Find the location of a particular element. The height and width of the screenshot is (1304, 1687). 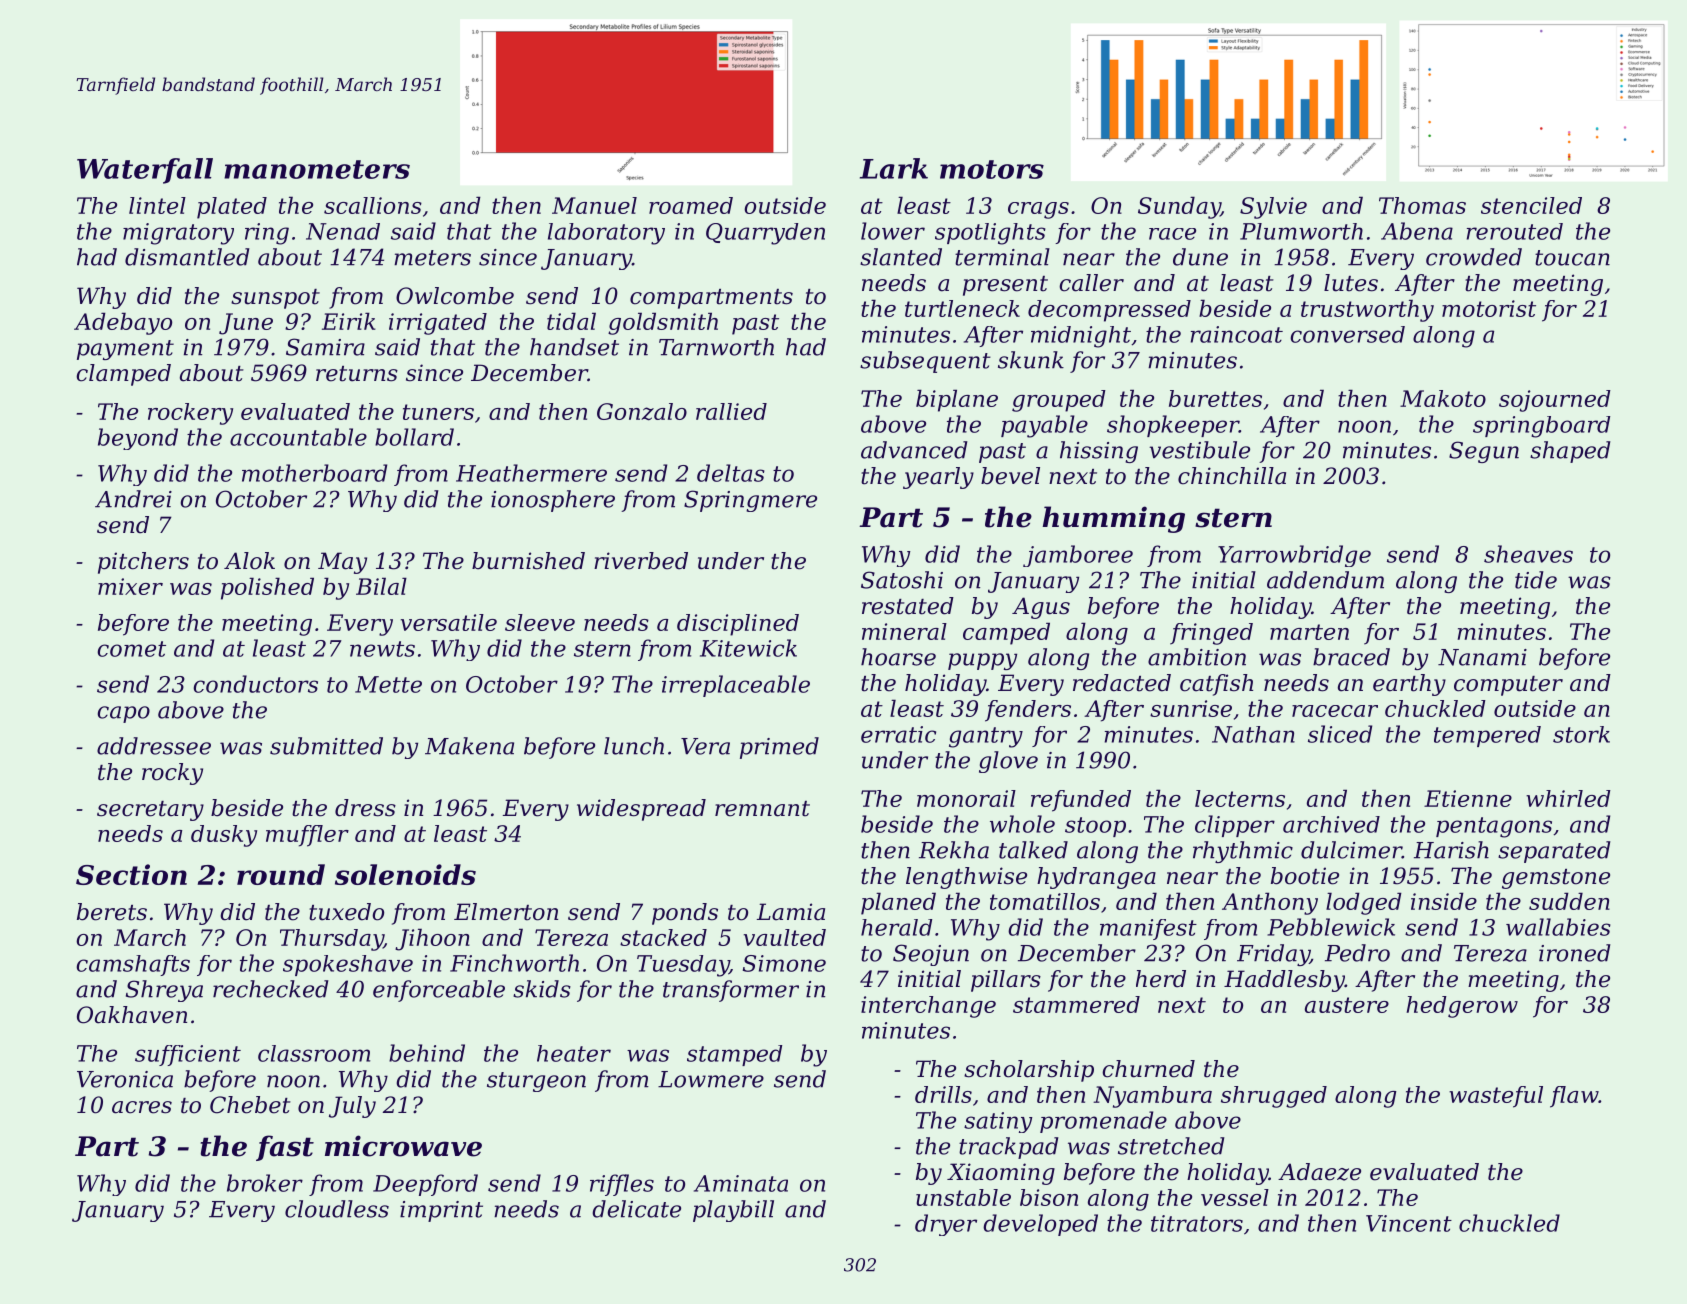

comet is located at coordinates (131, 649).
